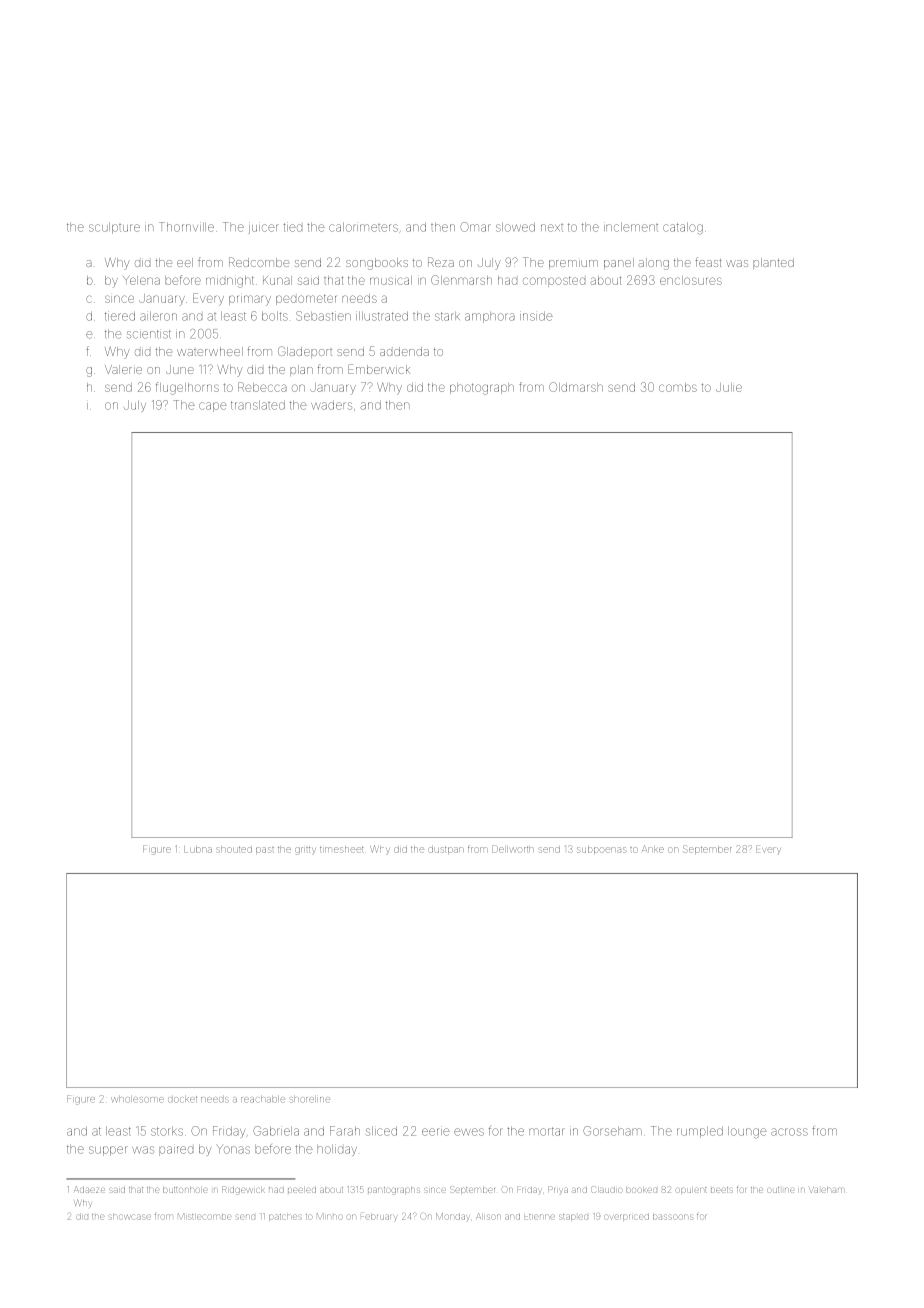 The image size is (924, 1308). I want to click on flugelhorns, so click(187, 388).
